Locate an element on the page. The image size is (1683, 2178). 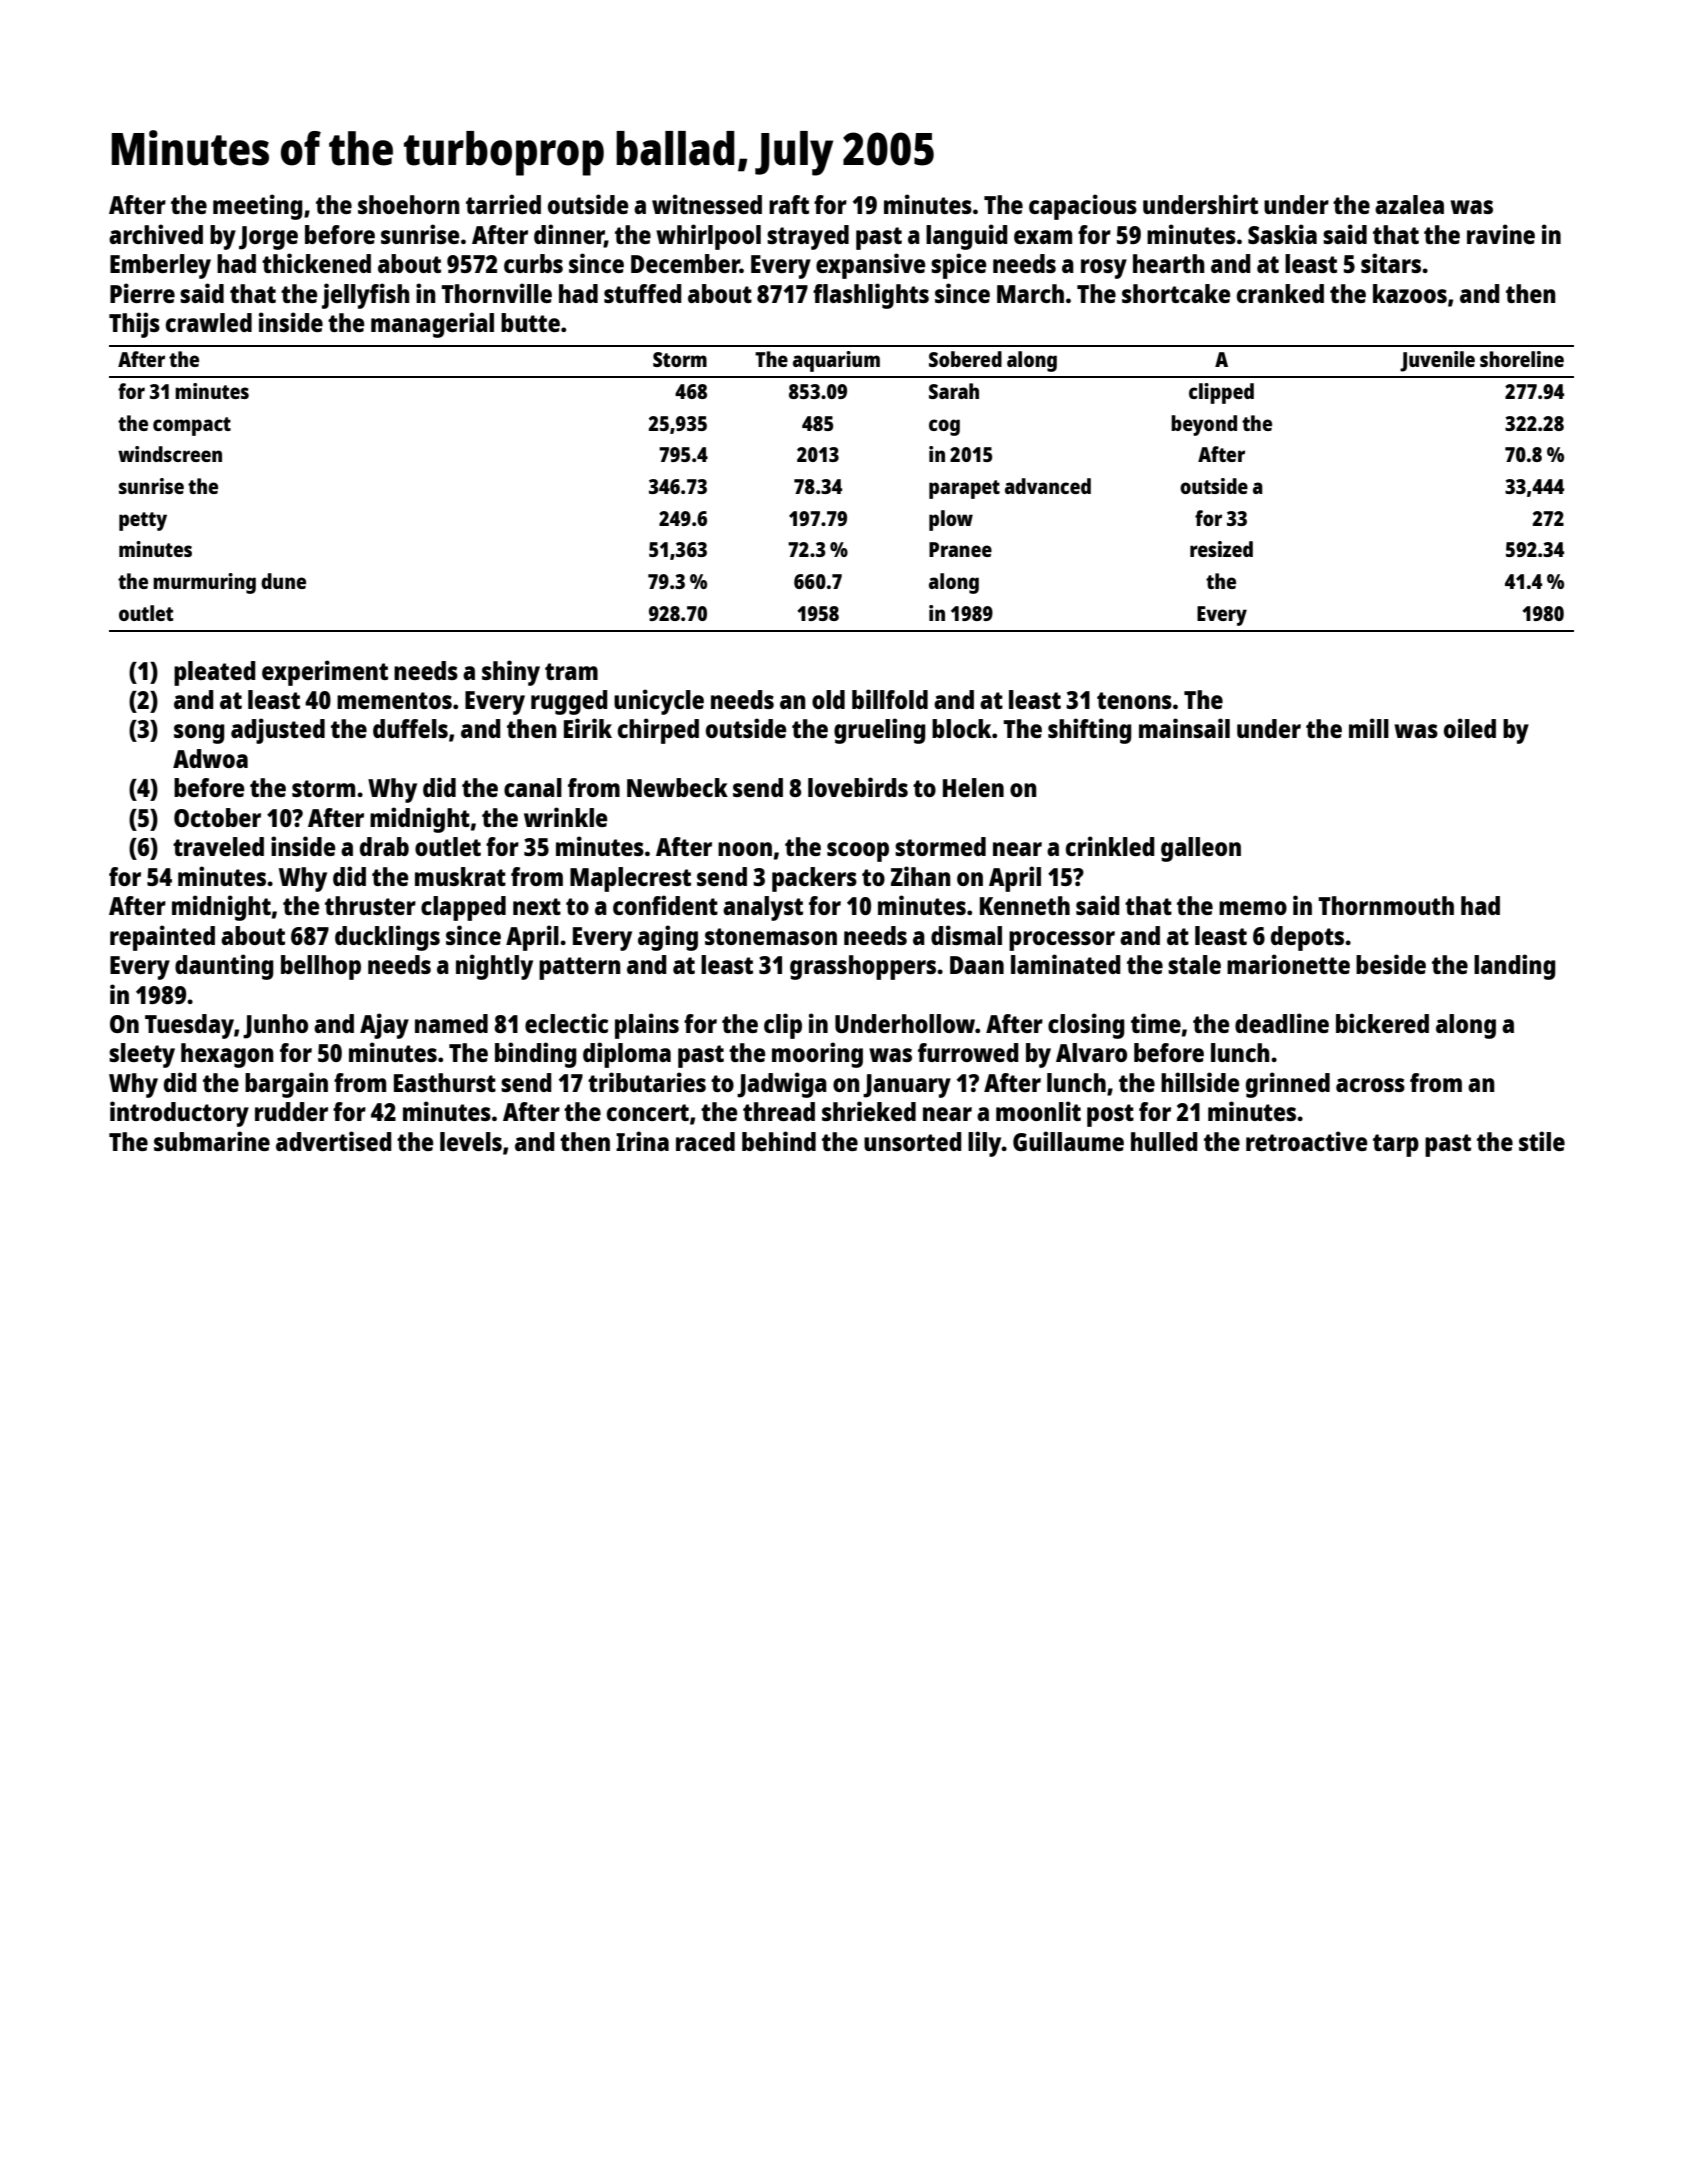
archived is located at coordinates (156, 234).
